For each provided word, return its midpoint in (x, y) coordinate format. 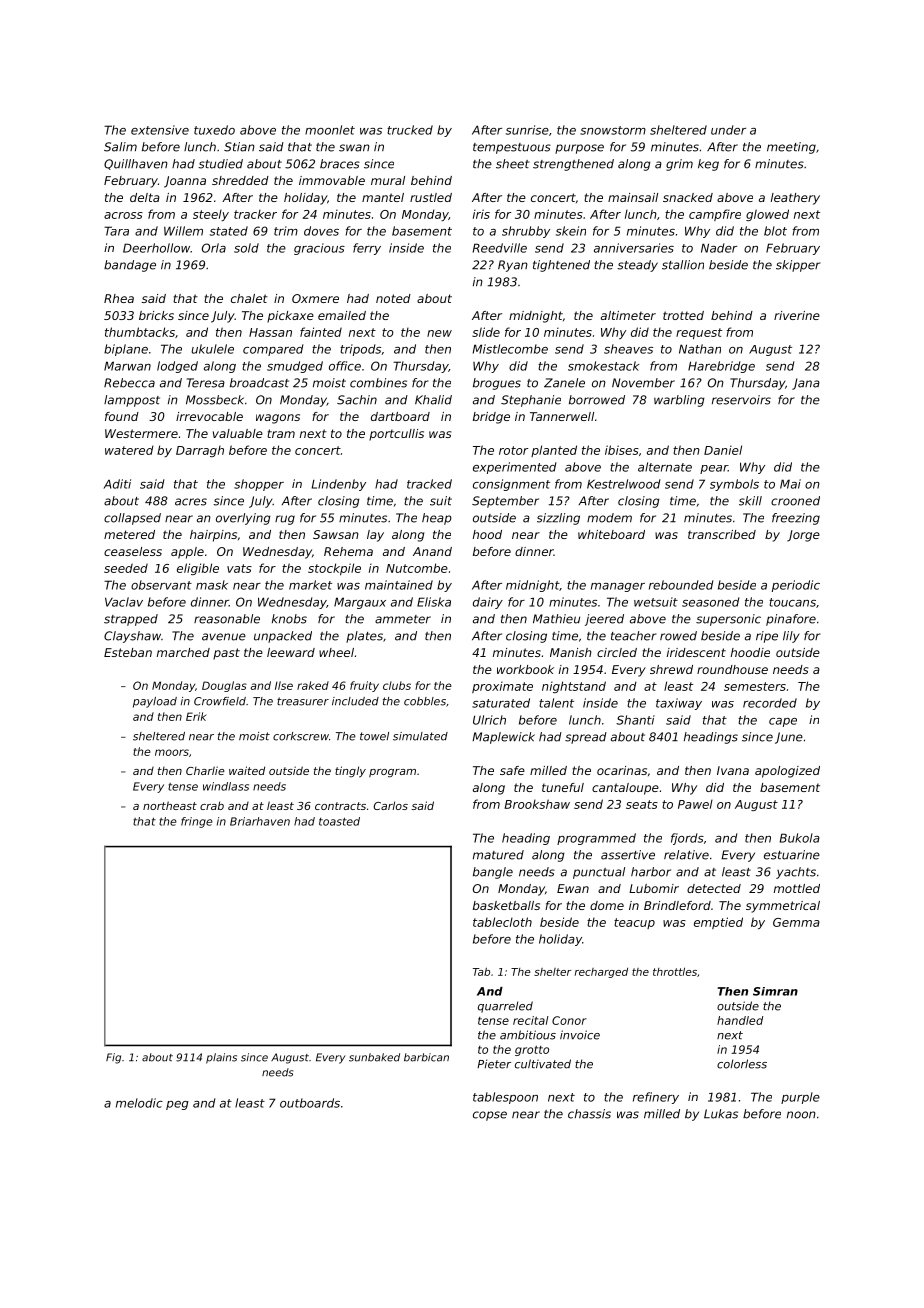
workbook (525, 669)
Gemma (796, 922)
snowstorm (613, 130)
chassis (589, 1114)
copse (490, 1116)
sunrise (527, 130)
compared (273, 350)
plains (221, 1058)
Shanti (635, 720)
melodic (139, 1103)
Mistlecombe (510, 349)
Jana (806, 384)
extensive (160, 130)
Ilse (284, 685)
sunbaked (374, 1057)
